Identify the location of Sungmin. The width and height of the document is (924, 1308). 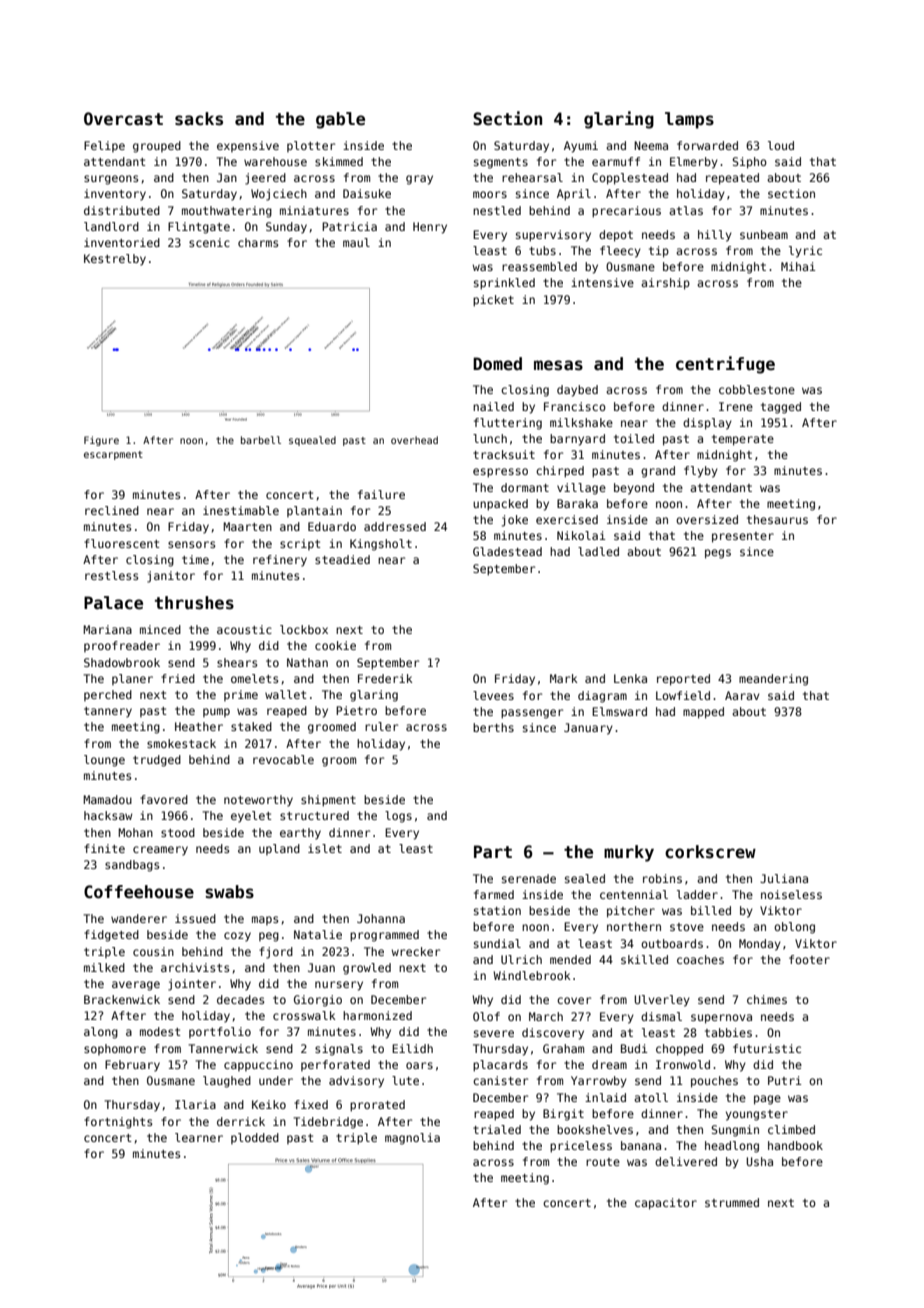
(735, 1131).
